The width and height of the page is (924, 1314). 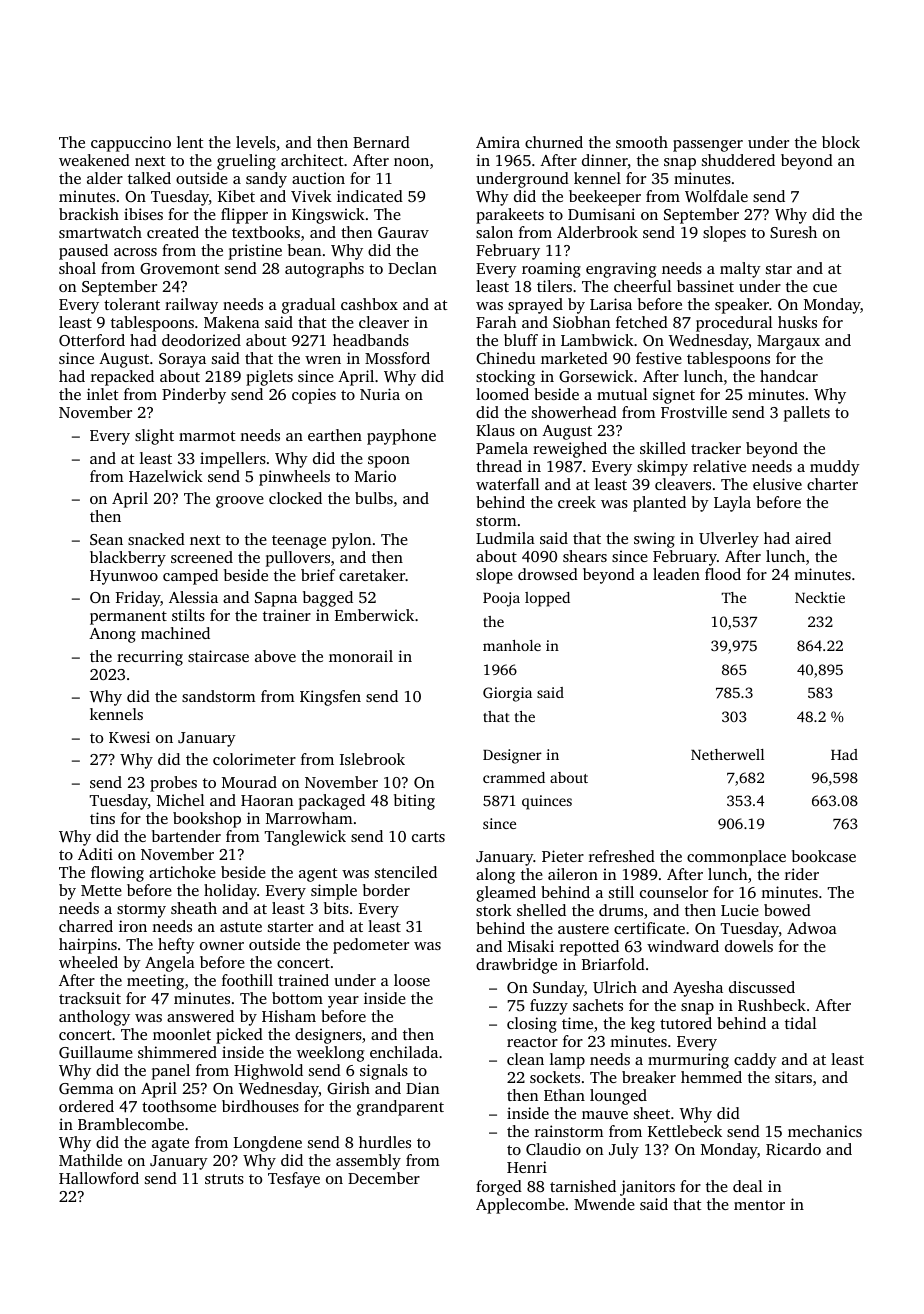 What do you see at coordinates (494, 232) in the page?
I see `salon` at bounding box center [494, 232].
